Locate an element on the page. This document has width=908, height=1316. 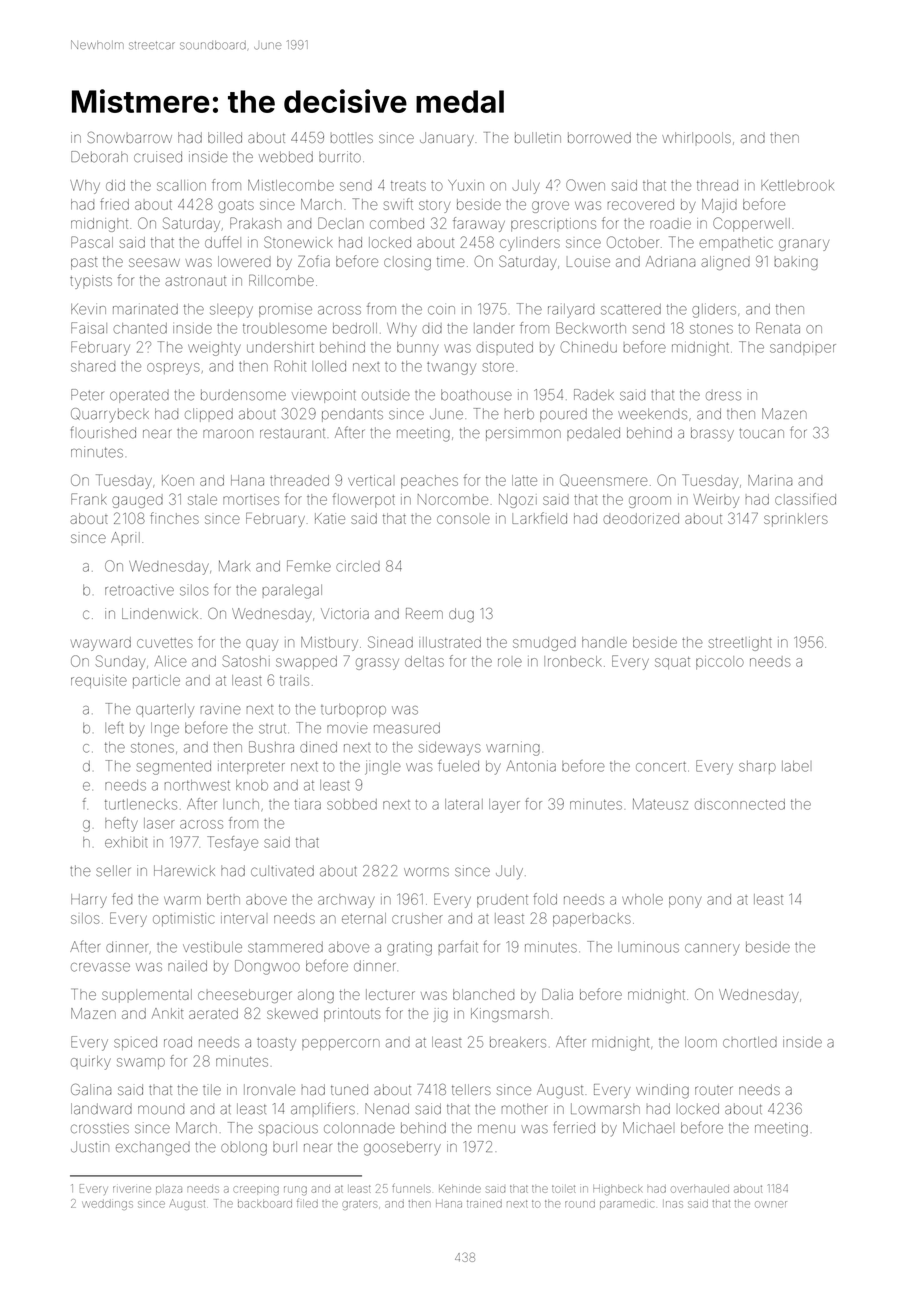
fried is located at coordinates (114, 204).
